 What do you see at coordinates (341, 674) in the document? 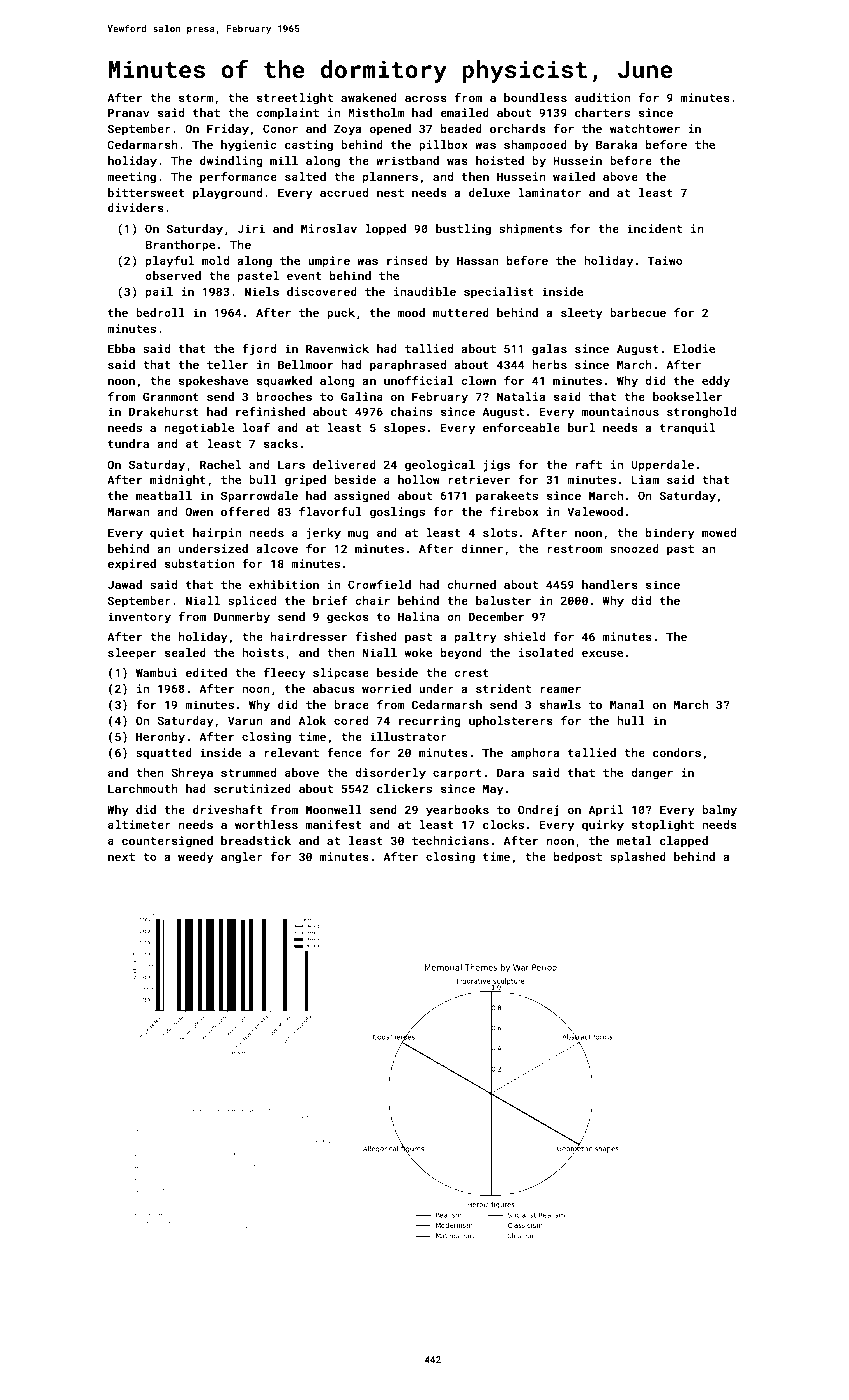
I see `slipcase` at bounding box center [341, 674].
